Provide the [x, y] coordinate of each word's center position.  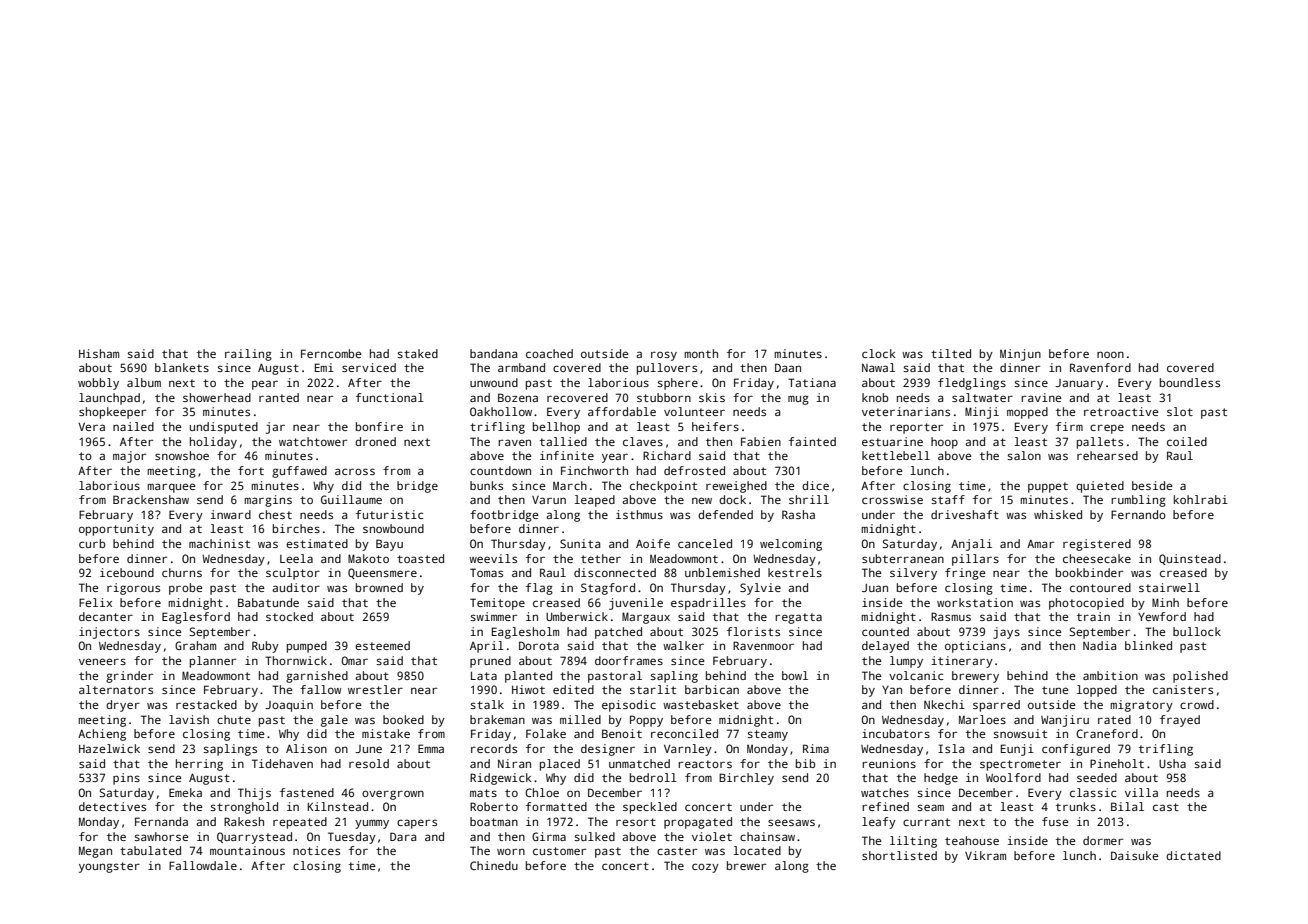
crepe [1107, 429]
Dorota [539, 645]
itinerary [962, 662]
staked [417, 353]
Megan [95, 852]
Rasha [798, 514]
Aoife [653, 543]
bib [805, 763]
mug [798, 400]
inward [231, 514]
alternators [116, 689]
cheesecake [1097, 558]
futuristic [390, 514]
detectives [112, 806]
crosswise [892, 499]
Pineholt [1117, 763]
